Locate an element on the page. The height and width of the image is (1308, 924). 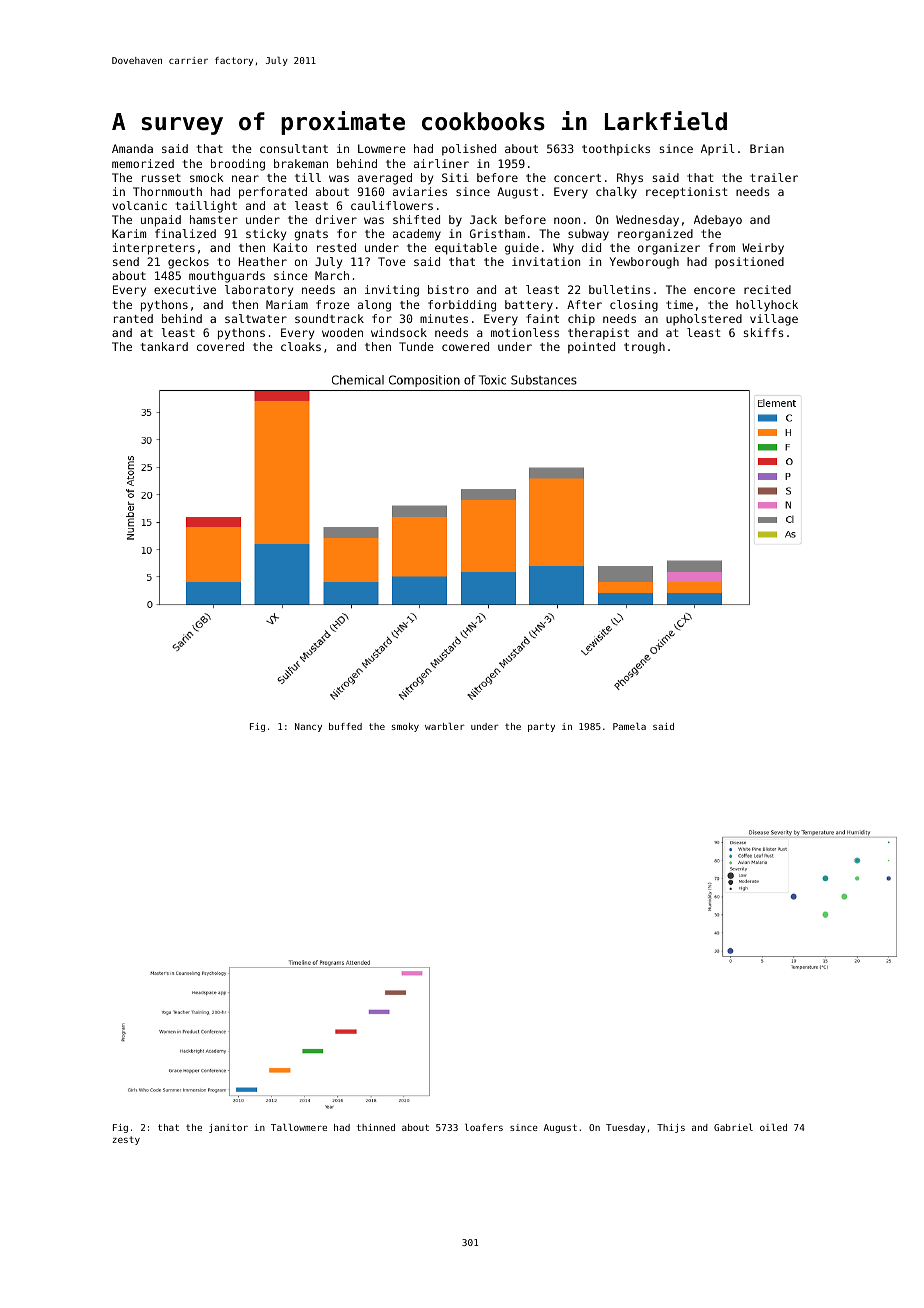
cowered is located at coordinates (465, 346).
